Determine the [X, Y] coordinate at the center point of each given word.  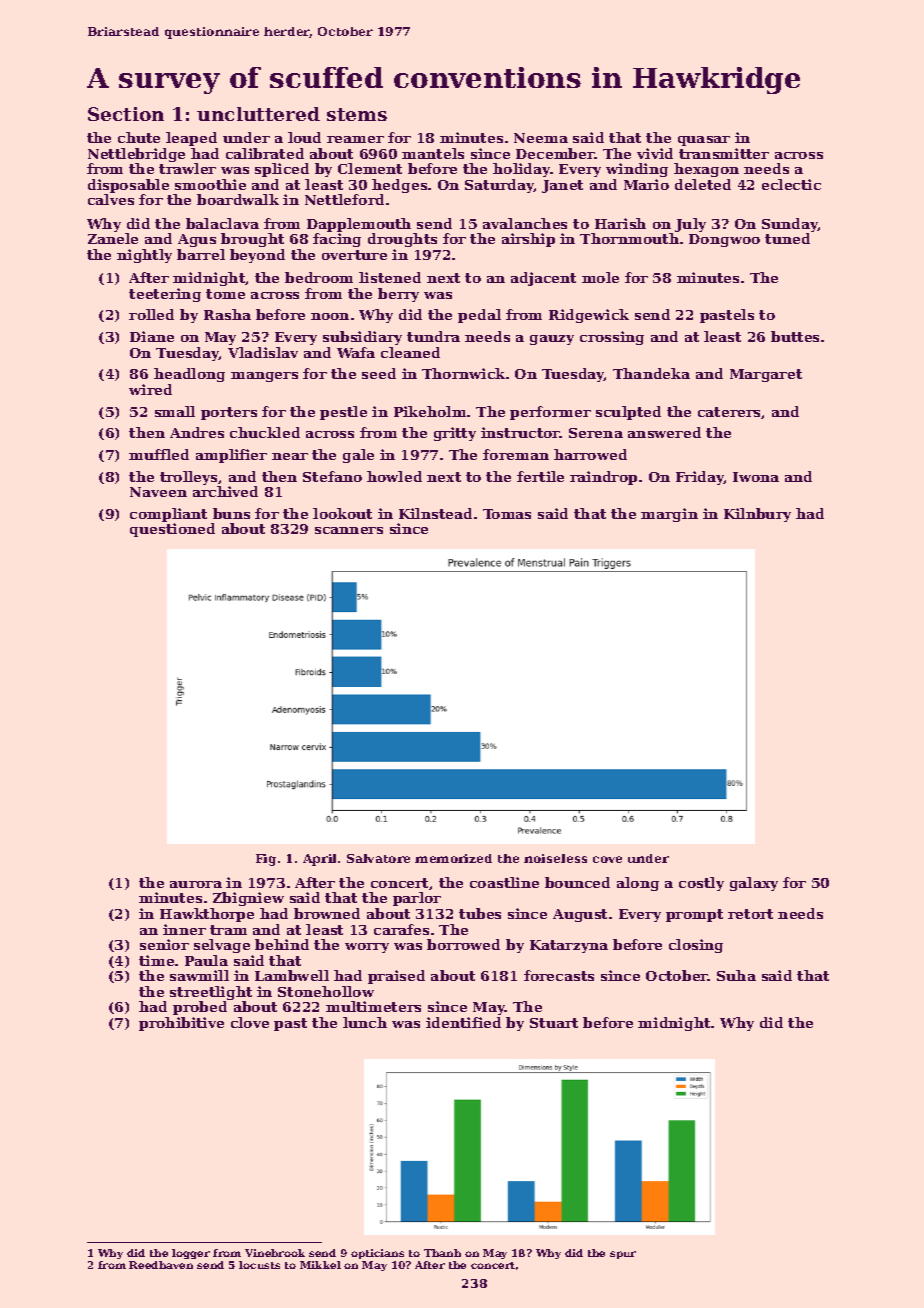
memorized [453, 858]
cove [607, 859]
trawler [187, 168]
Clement [370, 168]
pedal [479, 316]
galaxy [754, 884]
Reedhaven [161, 1265]
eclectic [791, 184]
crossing [612, 338]
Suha [736, 975]
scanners [349, 530]
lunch [365, 1022]
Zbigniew [248, 899]
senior [164, 944]
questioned [172, 530]
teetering [165, 295]
